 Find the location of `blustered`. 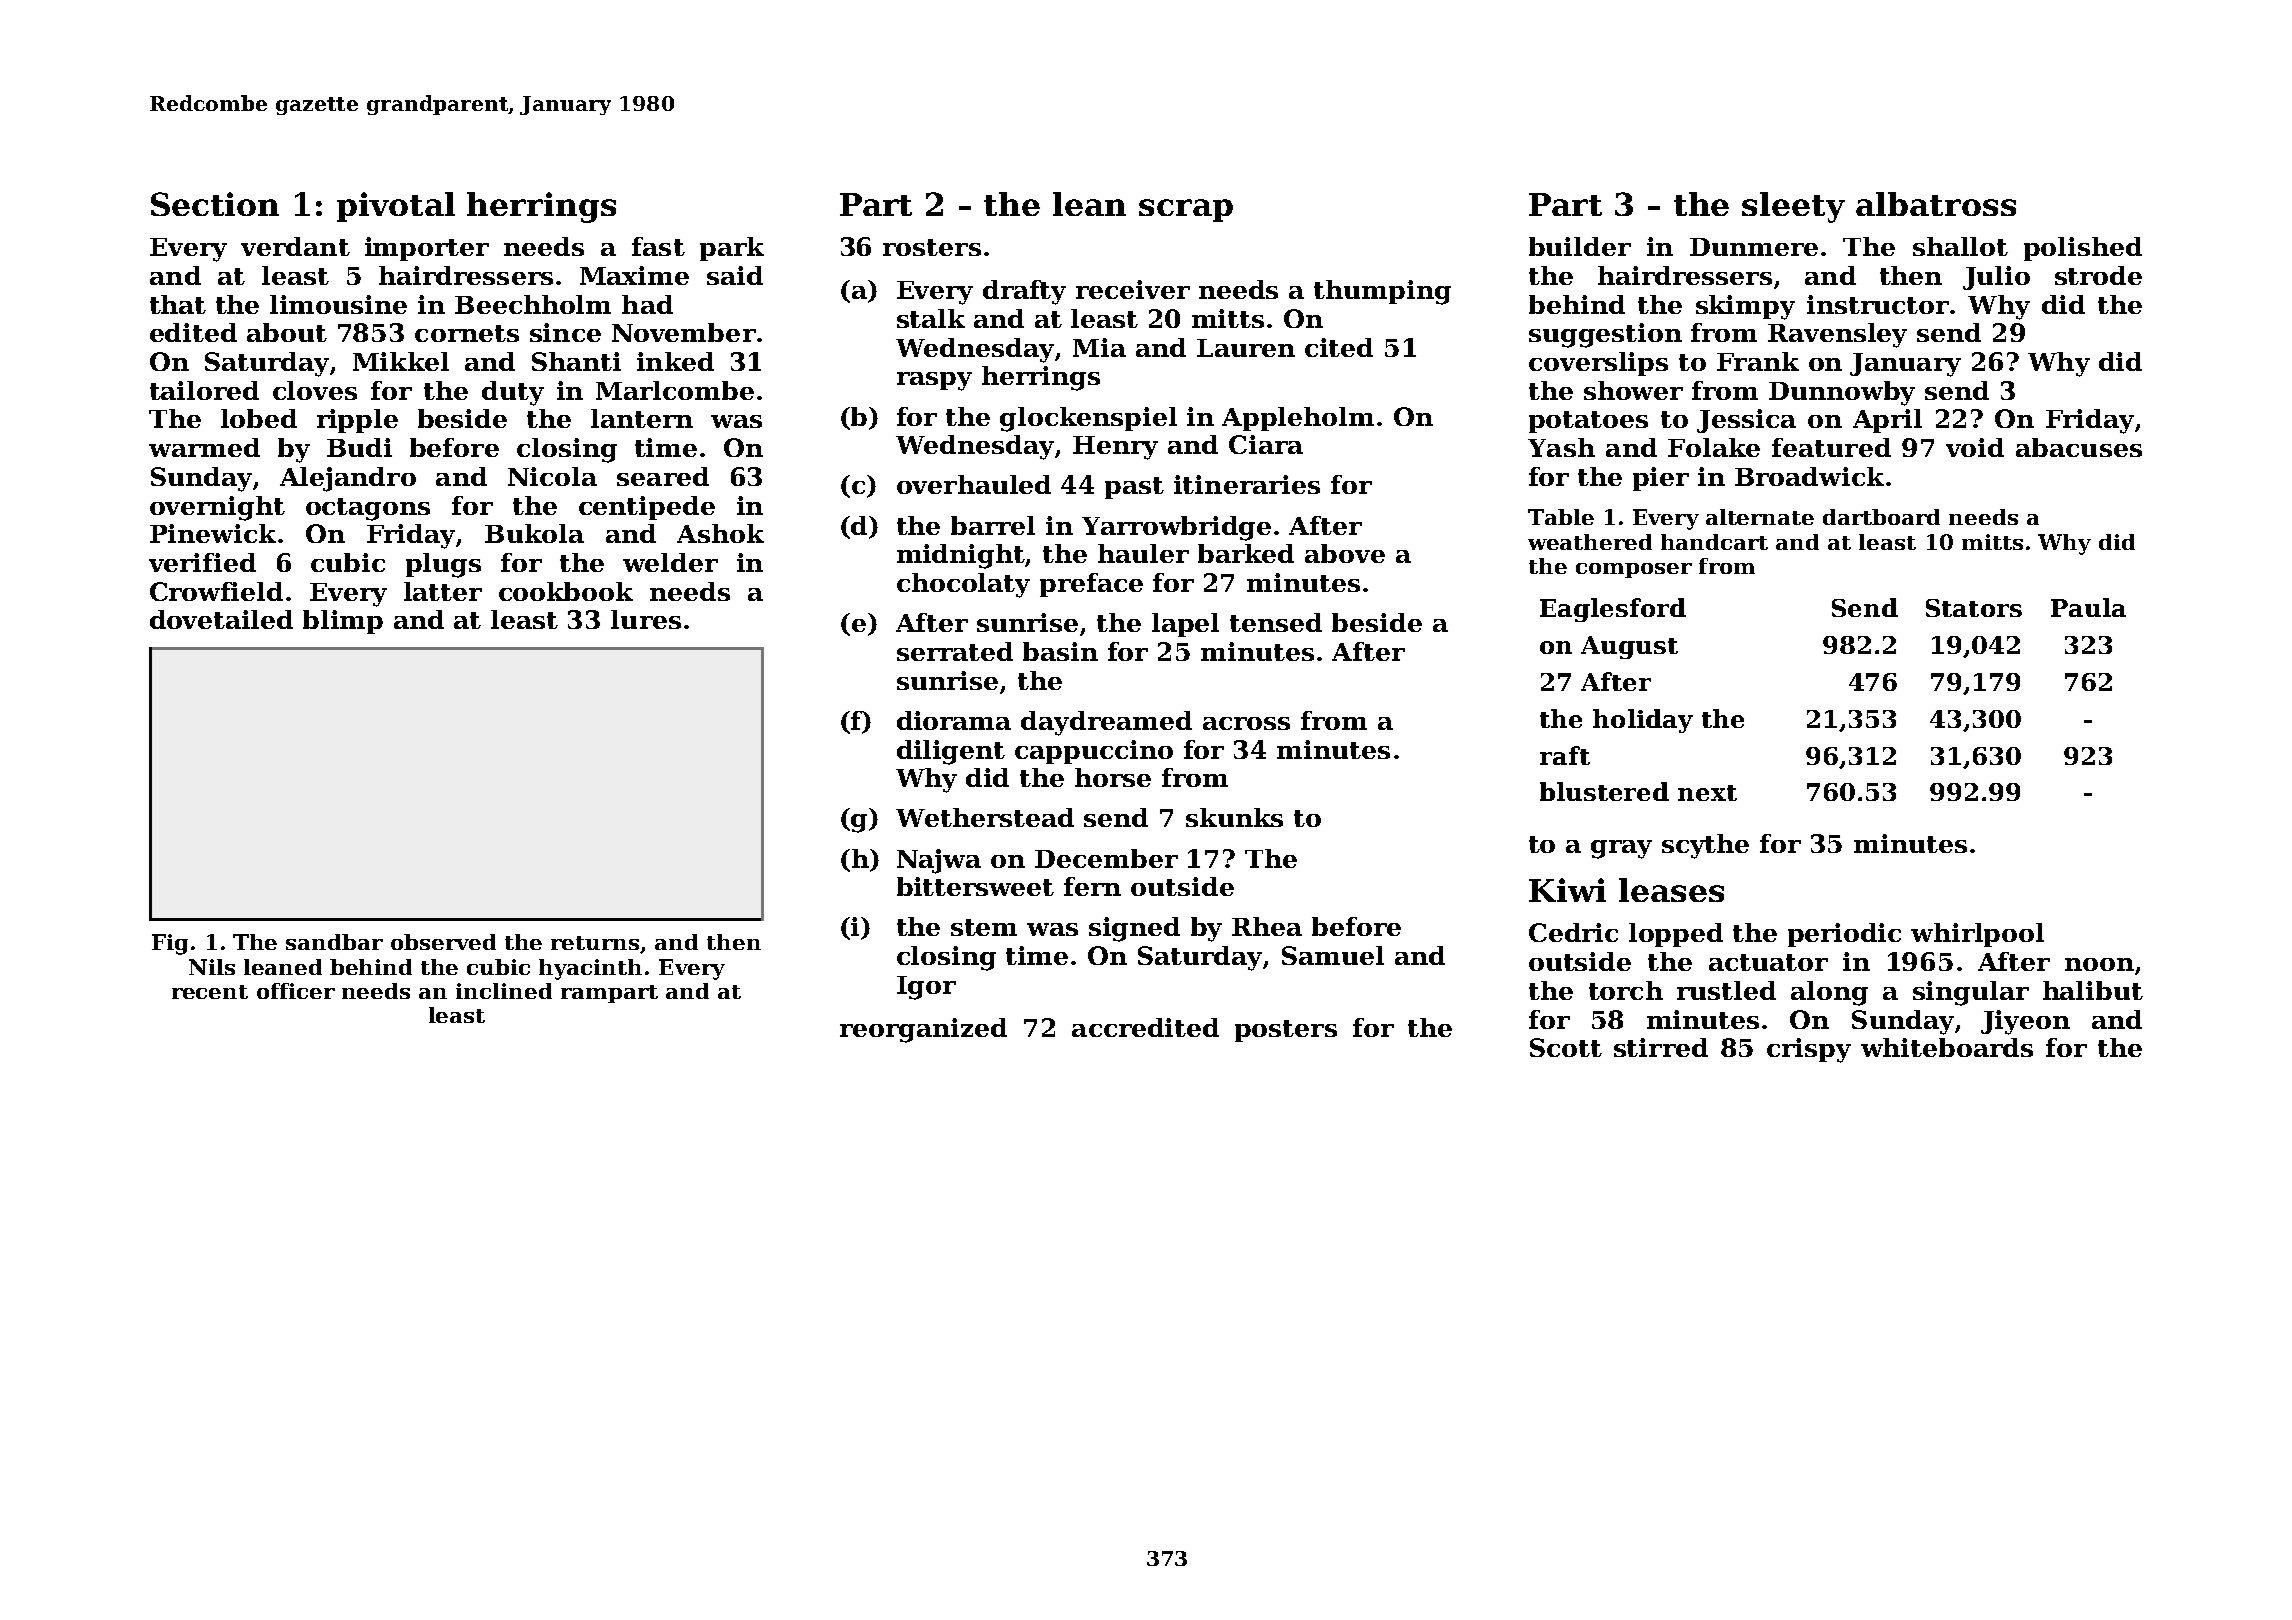

blustered is located at coordinates (1604, 791).
